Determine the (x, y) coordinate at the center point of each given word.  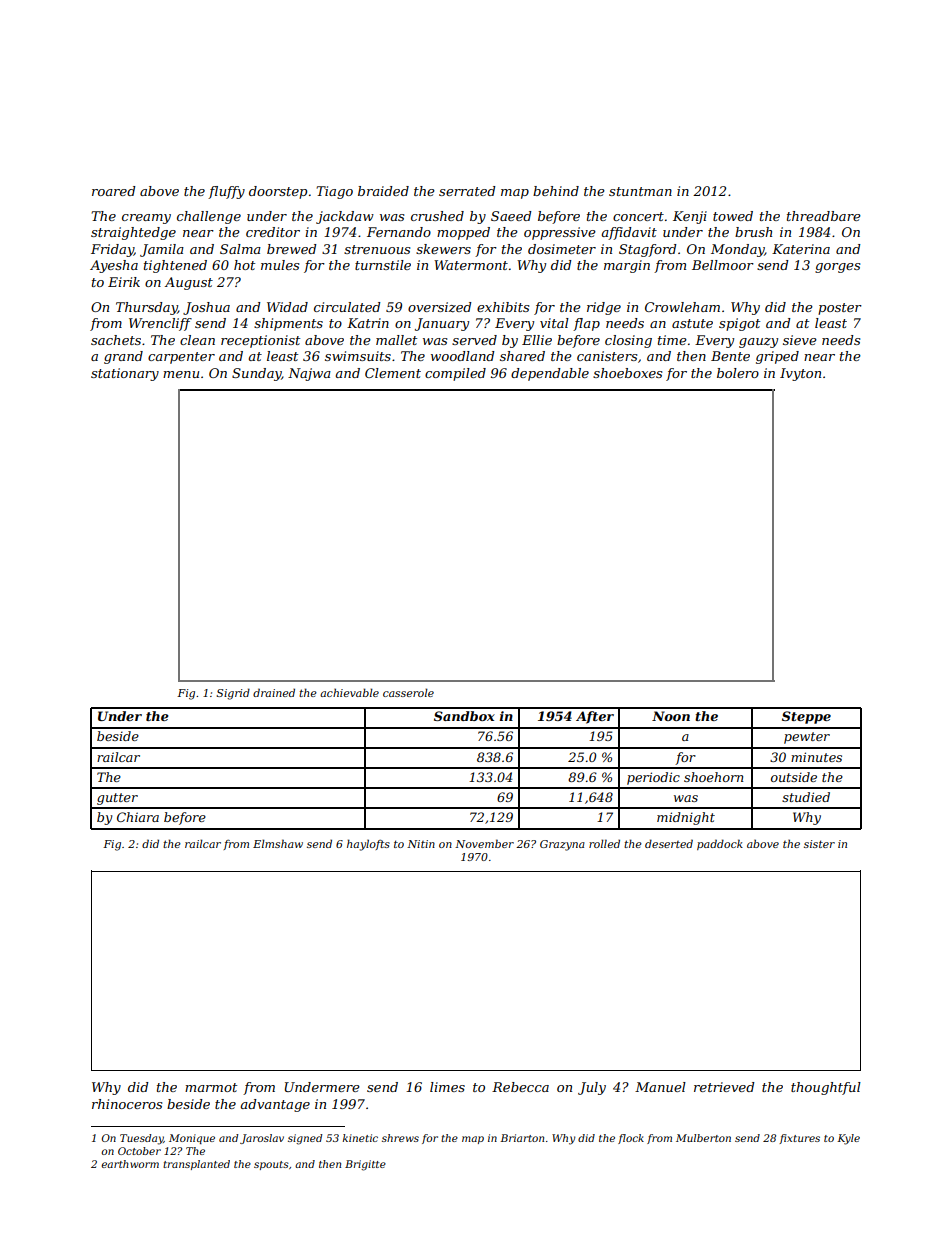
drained (274, 692)
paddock (720, 844)
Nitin (421, 844)
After (595, 717)
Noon (671, 716)
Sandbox (464, 716)
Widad (287, 307)
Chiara (138, 817)
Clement (393, 373)
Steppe (806, 717)
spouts (271, 1165)
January (442, 324)
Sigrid (233, 694)
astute (692, 323)
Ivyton (800, 374)
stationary (125, 374)
